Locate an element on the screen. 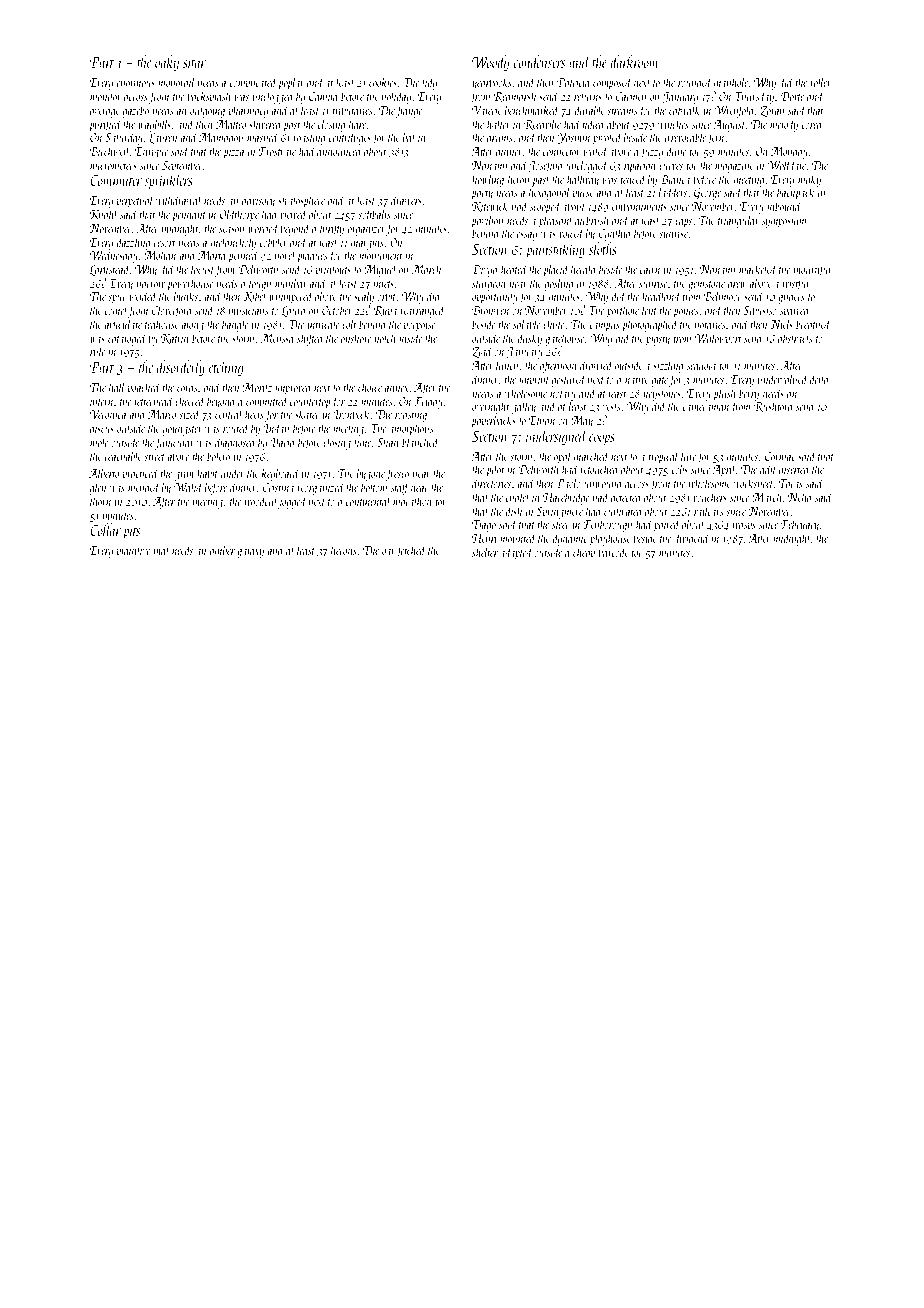  darkroom is located at coordinates (634, 61).
